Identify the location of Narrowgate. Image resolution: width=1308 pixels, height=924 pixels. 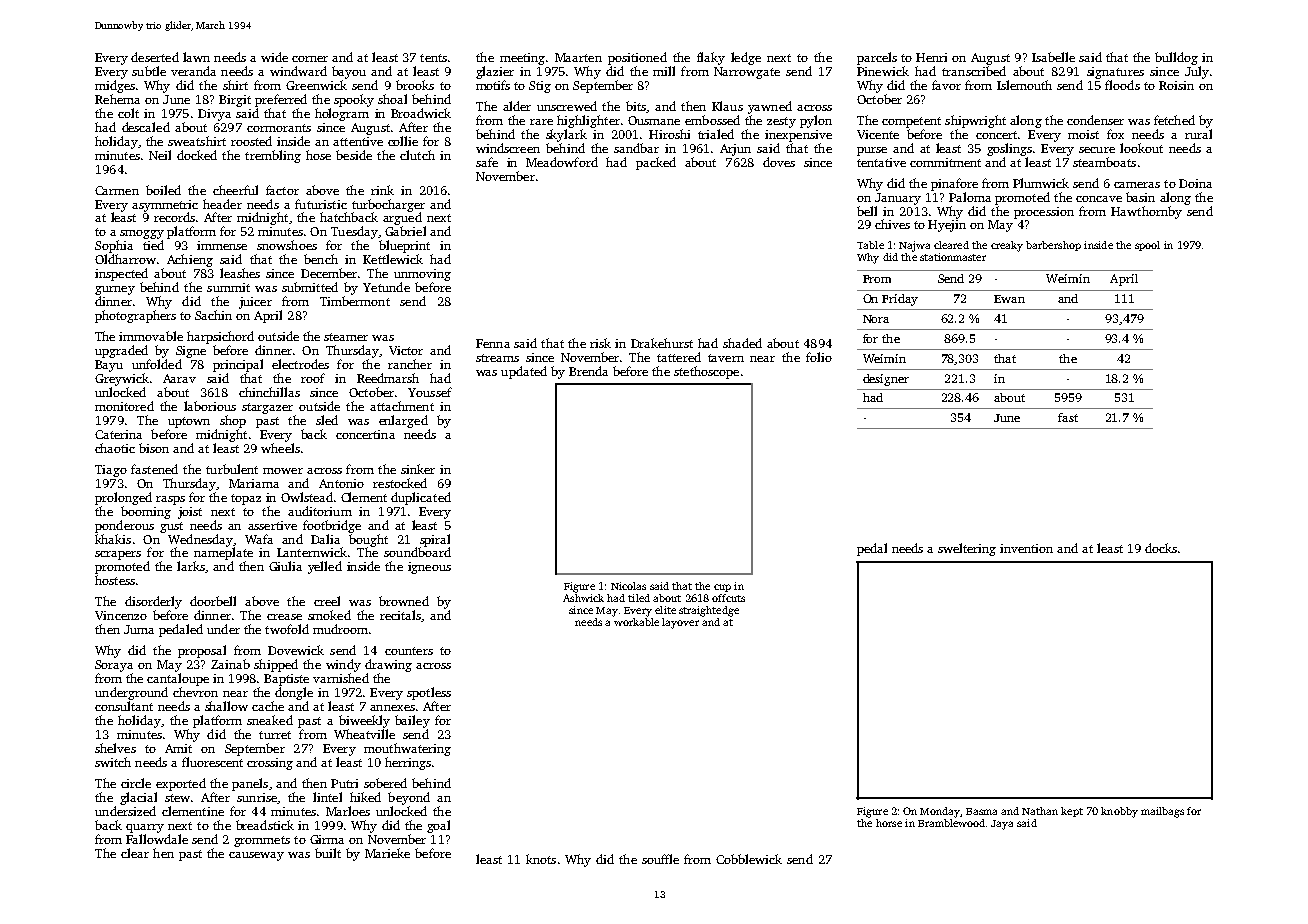
(747, 73).
